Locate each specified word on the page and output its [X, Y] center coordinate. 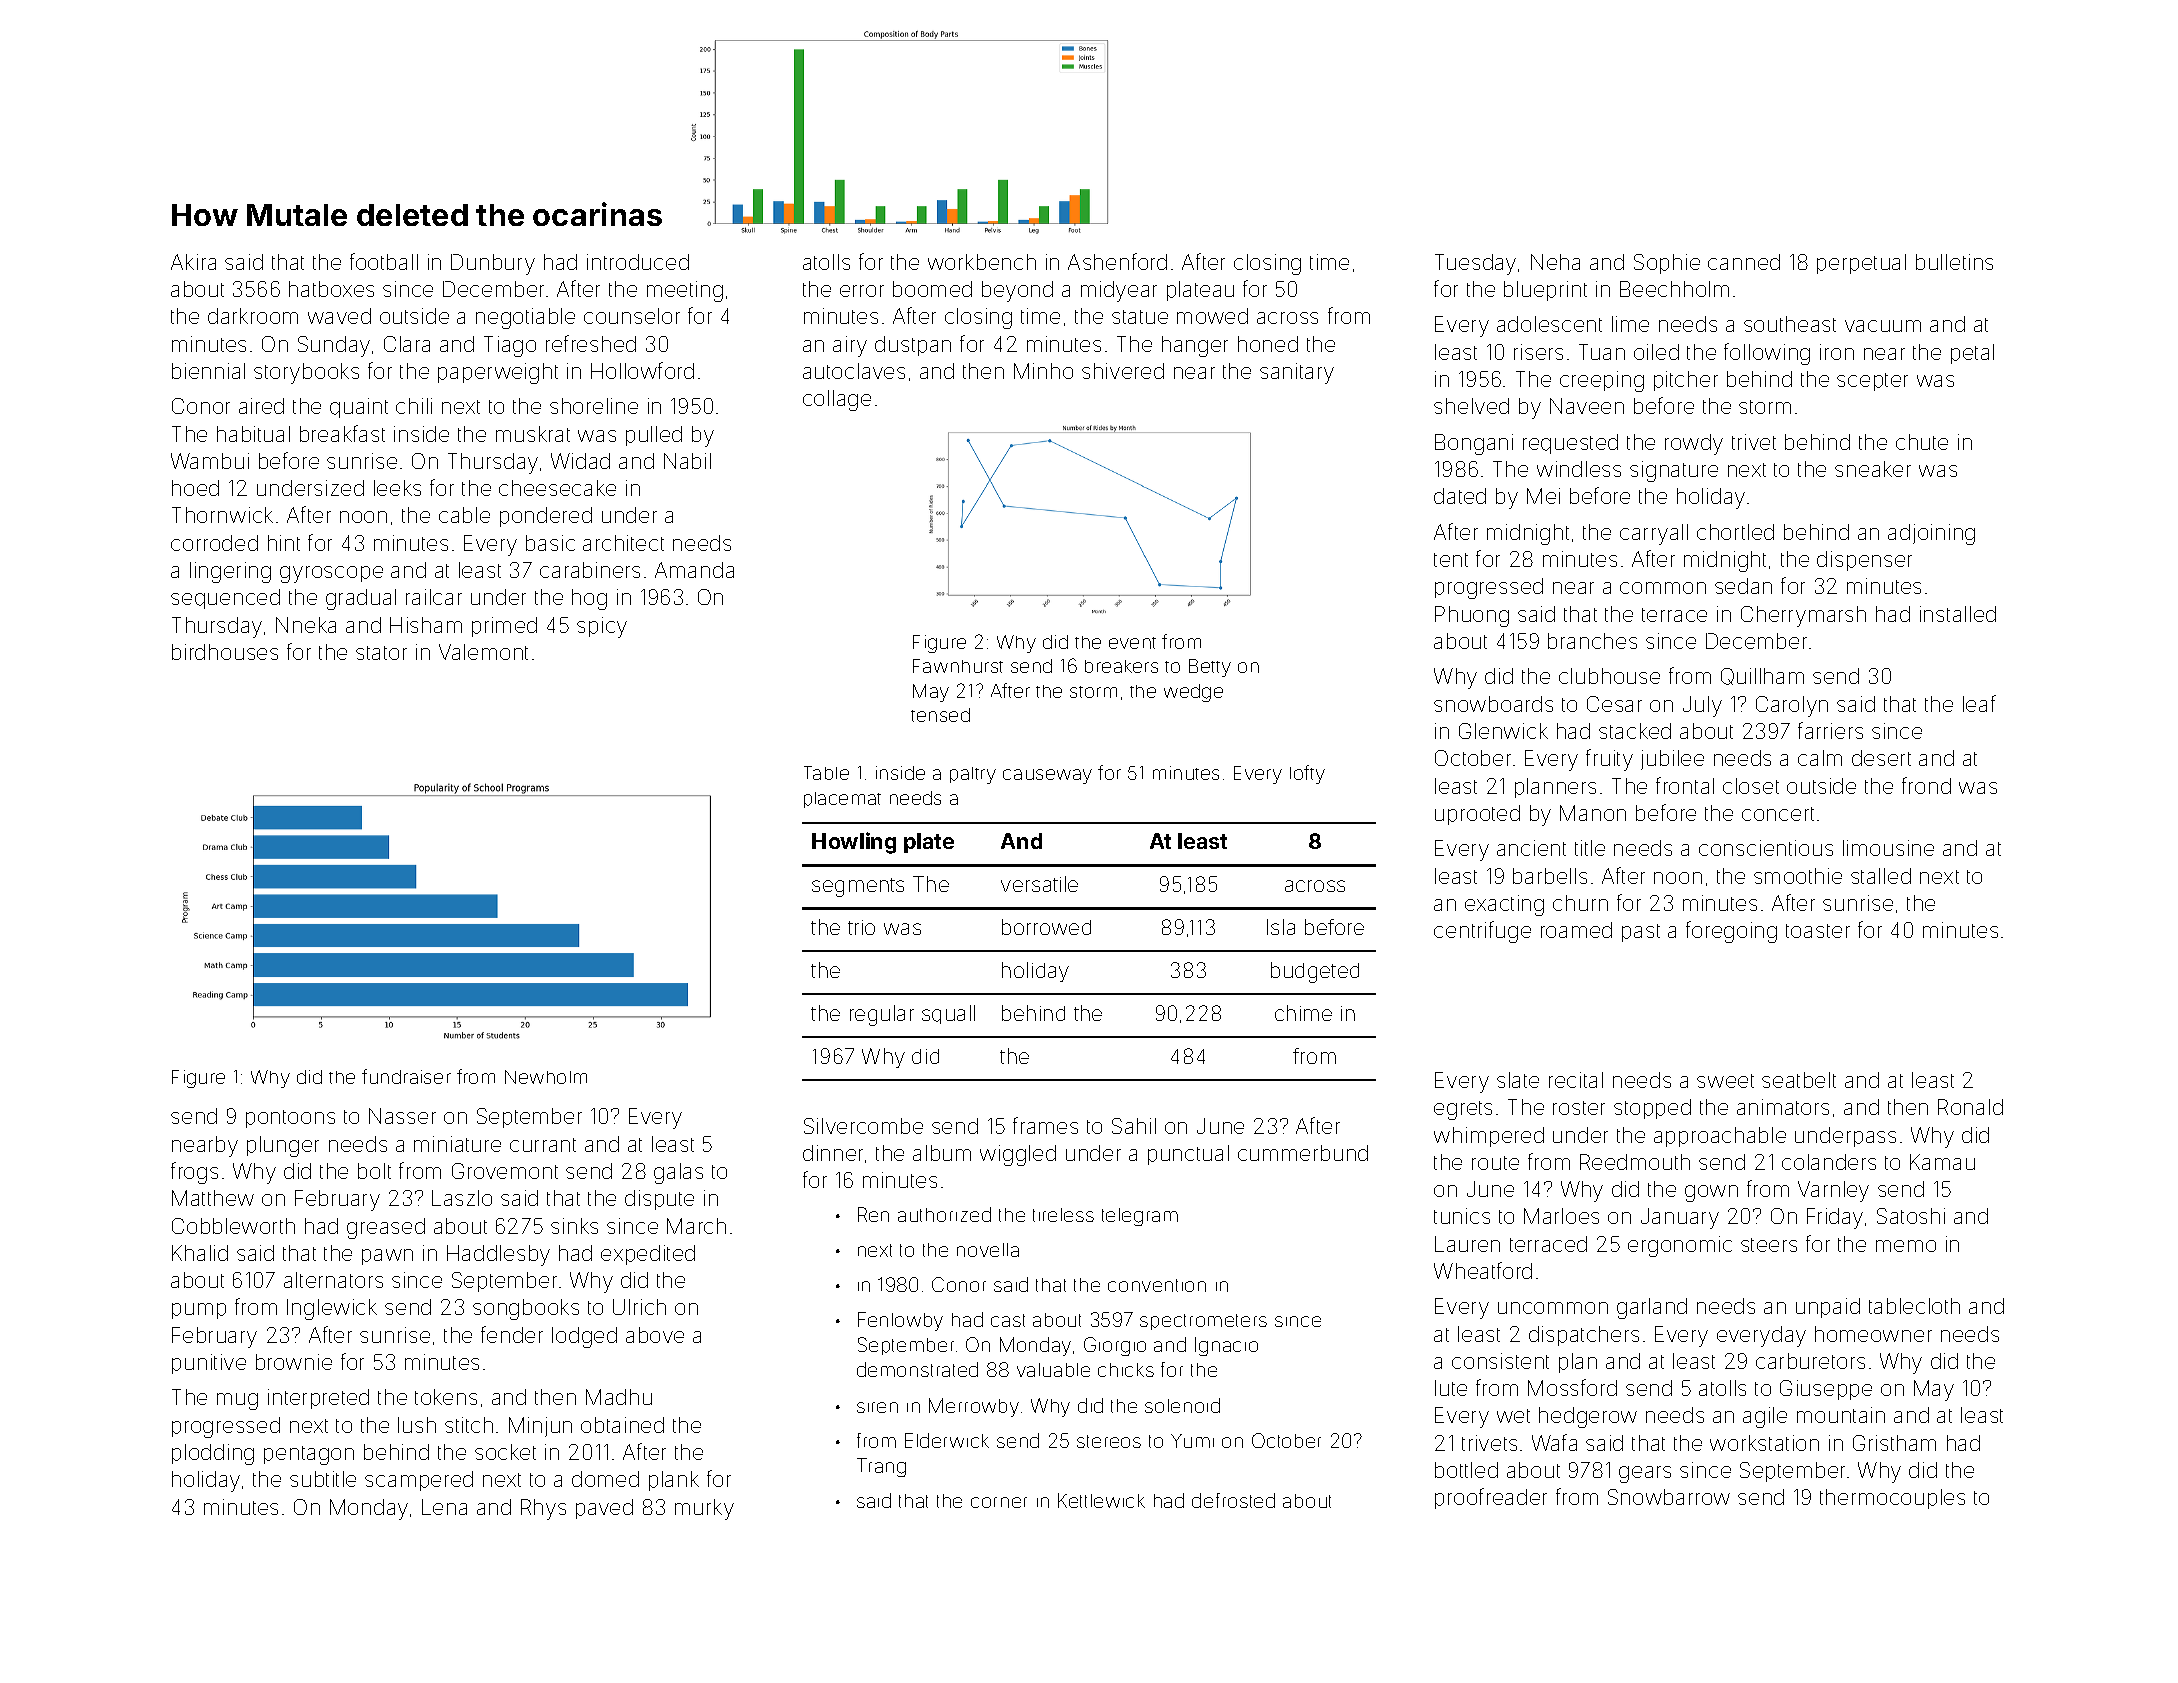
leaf [1979, 703]
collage [837, 400]
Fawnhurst [958, 666]
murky [704, 1509]
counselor [632, 316]
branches [1592, 641]
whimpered [1489, 1137]
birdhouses [225, 652]
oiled [1656, 352]
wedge [1193, 693]
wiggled [1018, 1155]
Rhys [543, 1509]
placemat [842, 800]
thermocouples [1892, 1499]
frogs [194, 1173]
